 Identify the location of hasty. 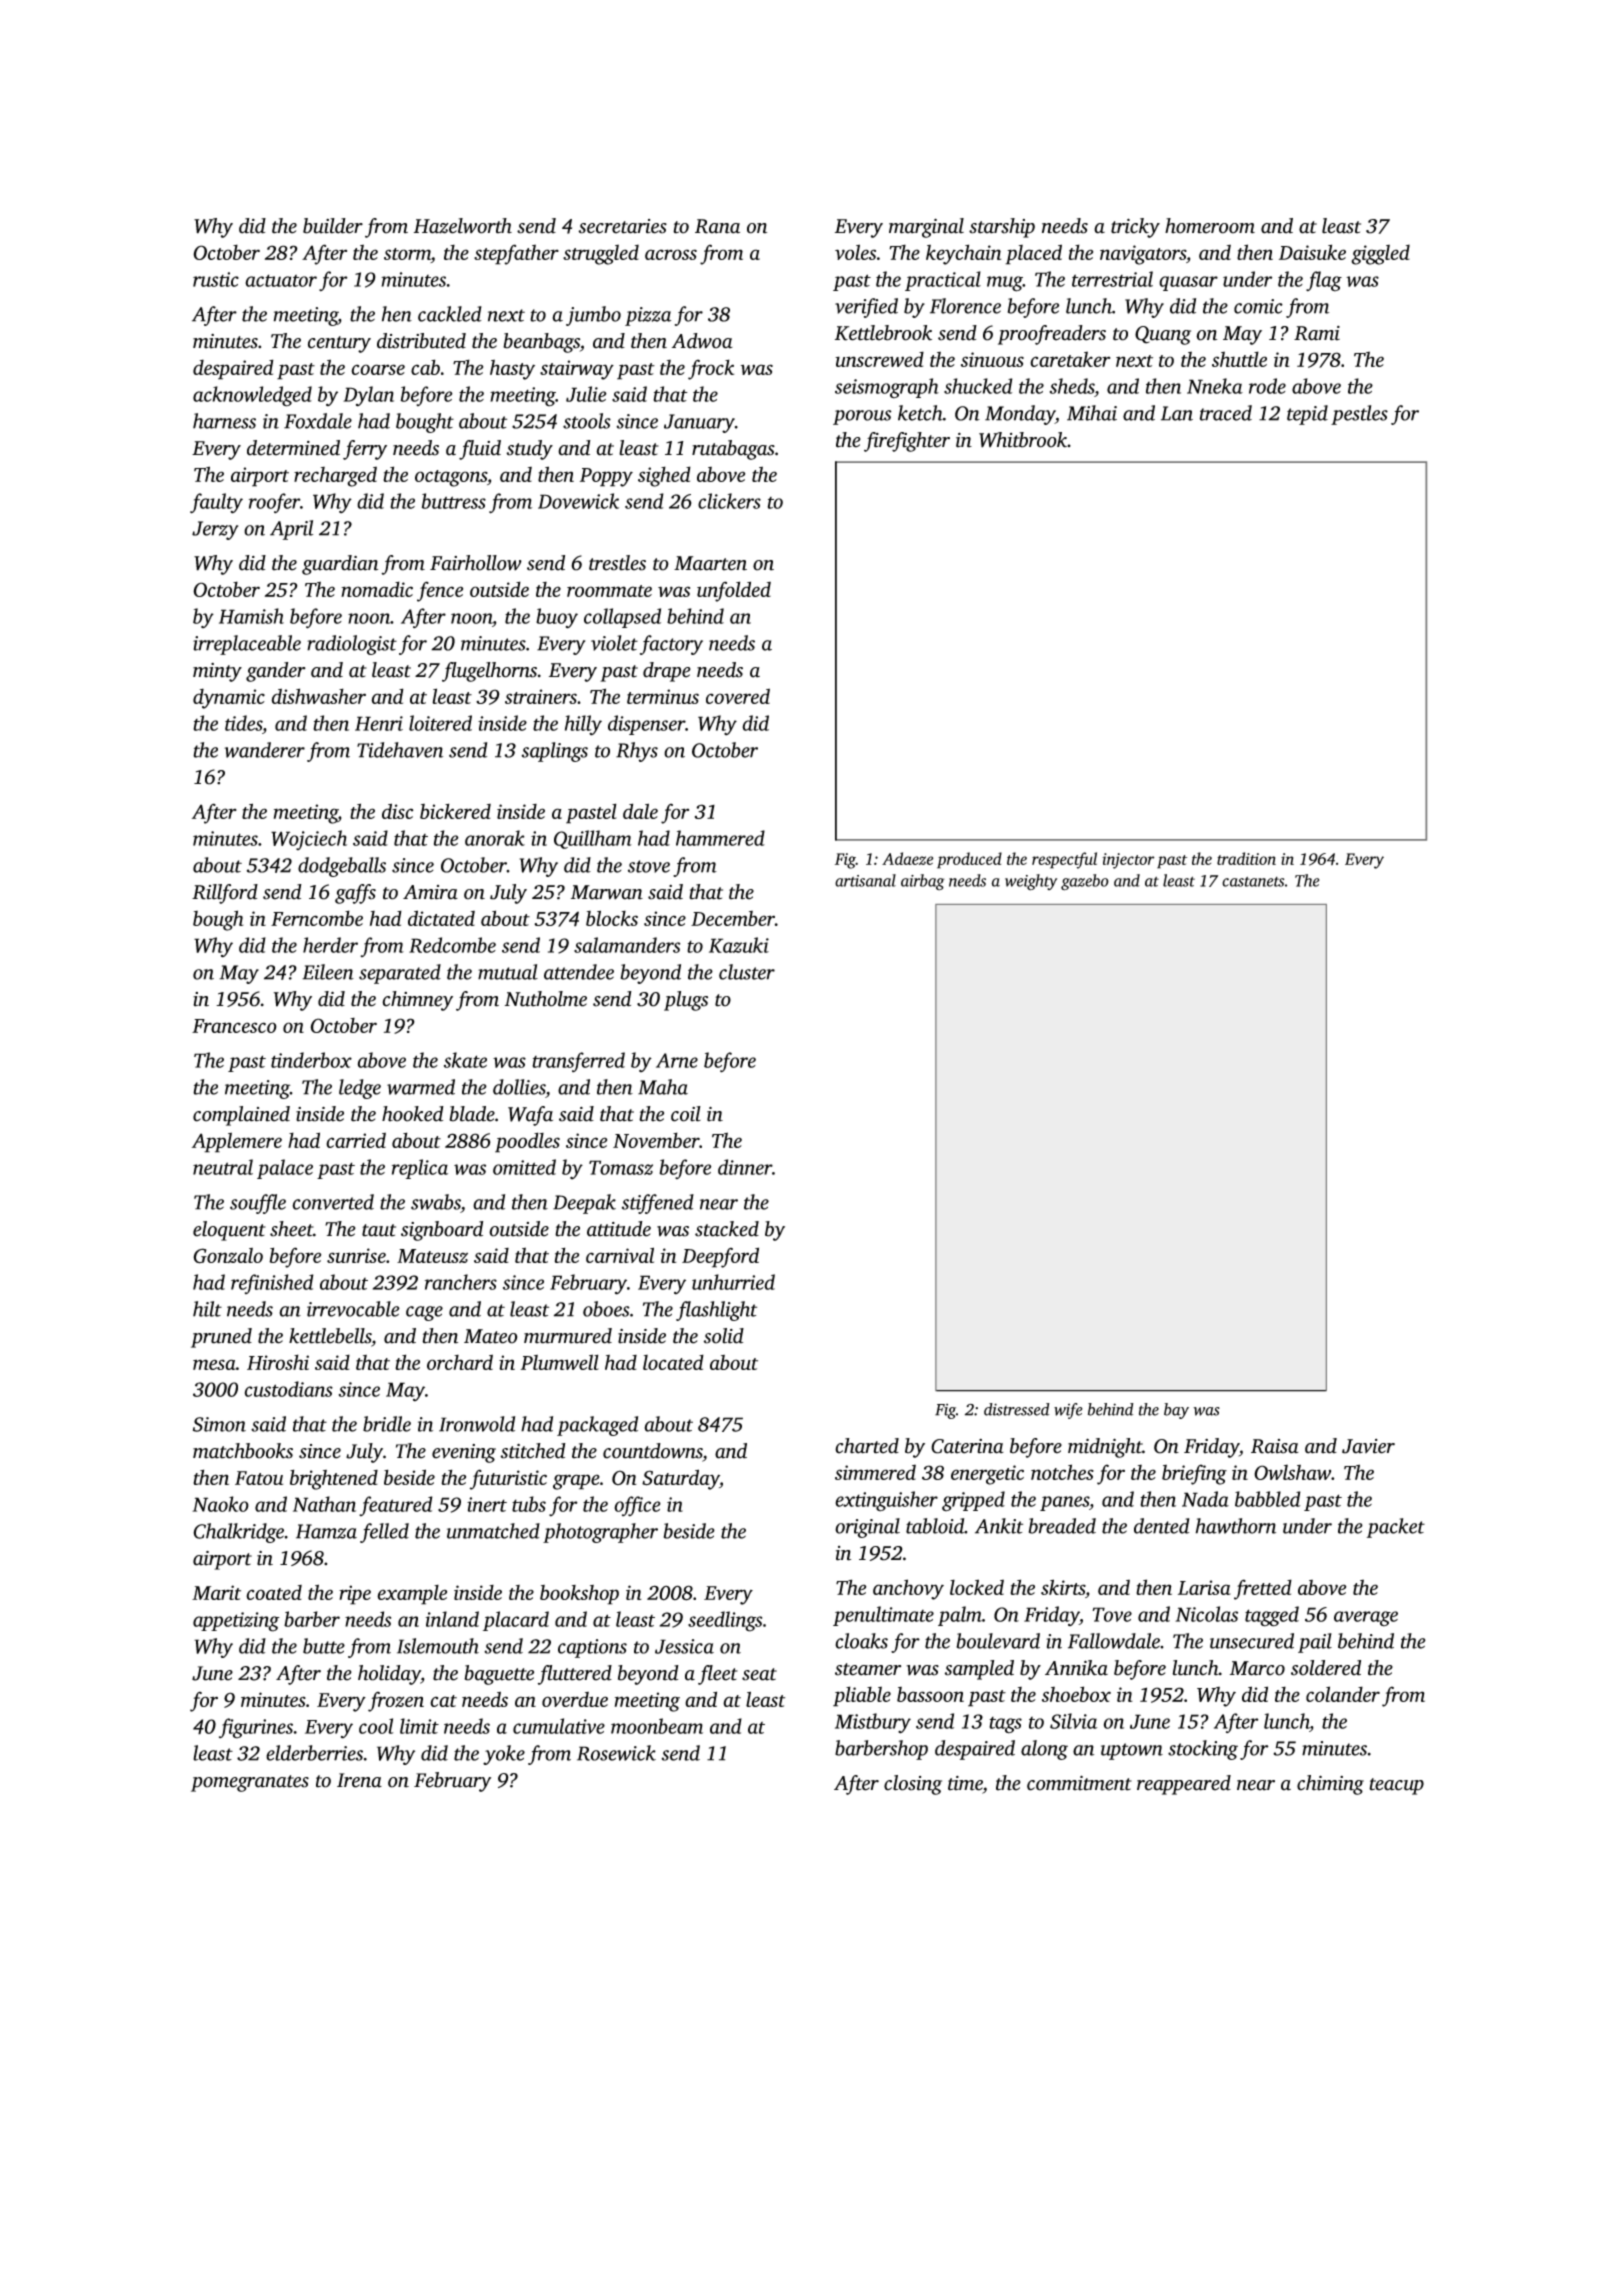
(512, 369).
